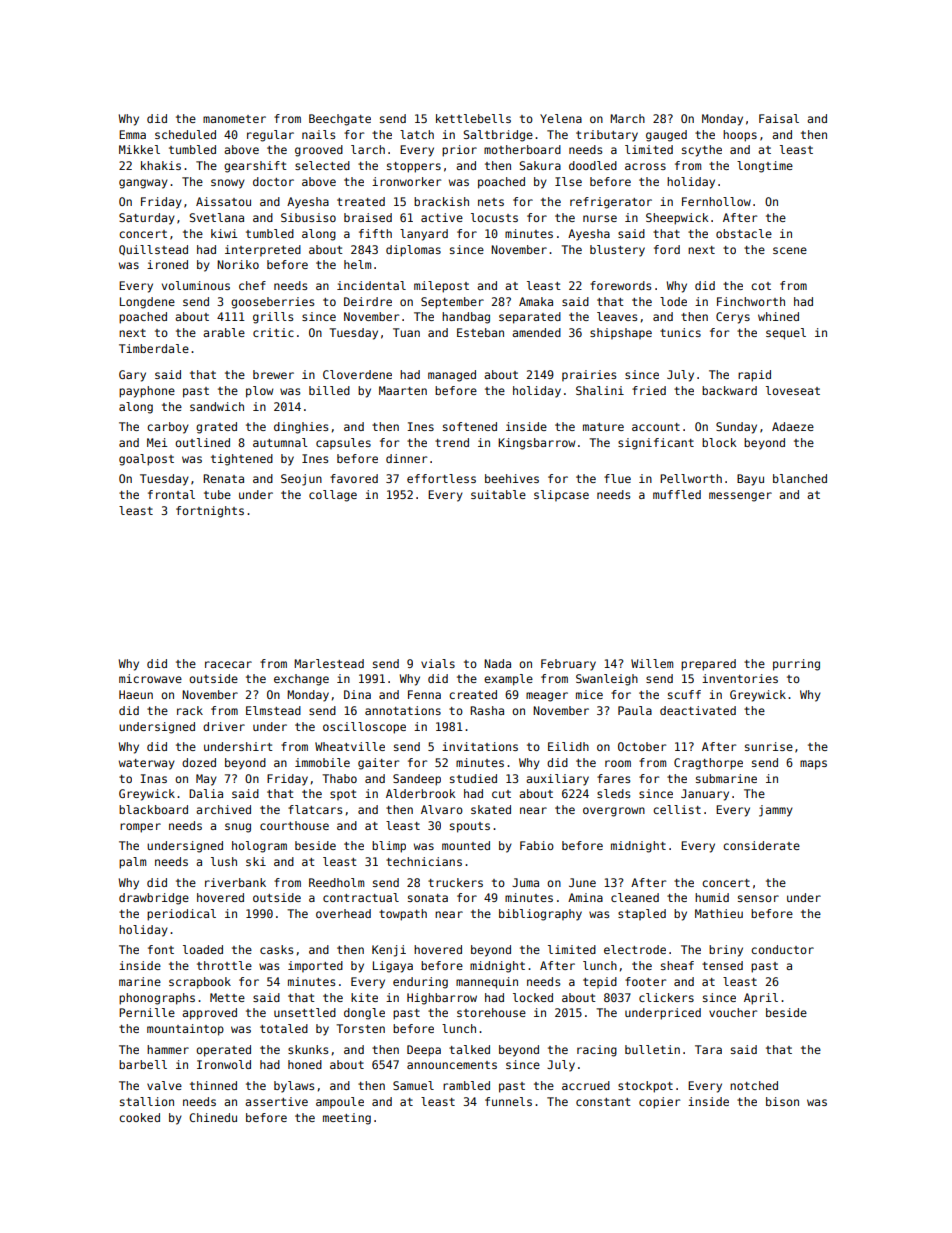 Image resolution: width=952 pixels, height=1233 pixels. I want to click on Faisal, so click(779, 118).
